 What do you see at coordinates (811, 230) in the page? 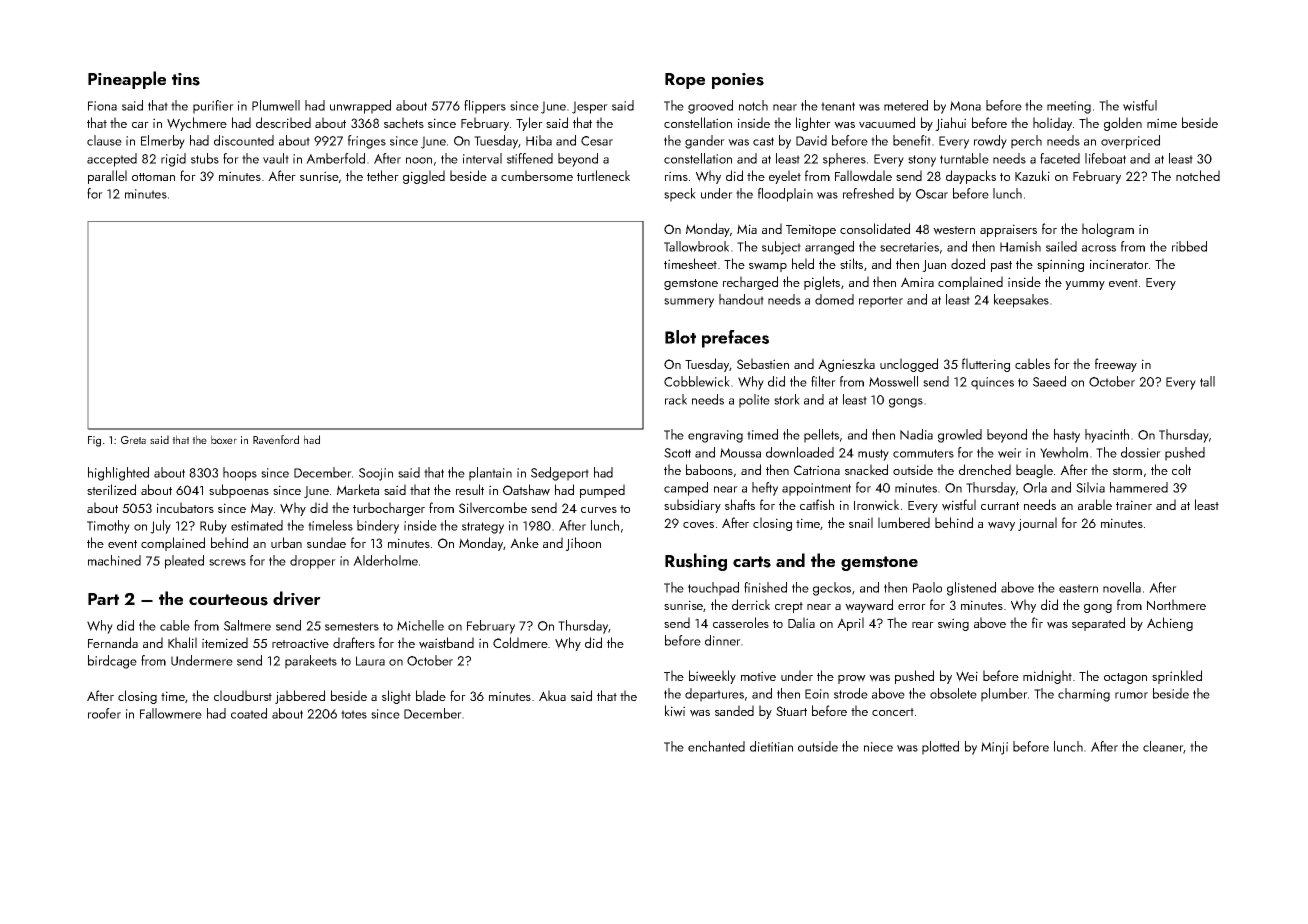
I see `Temitope` at bounding box center [811, 230].
